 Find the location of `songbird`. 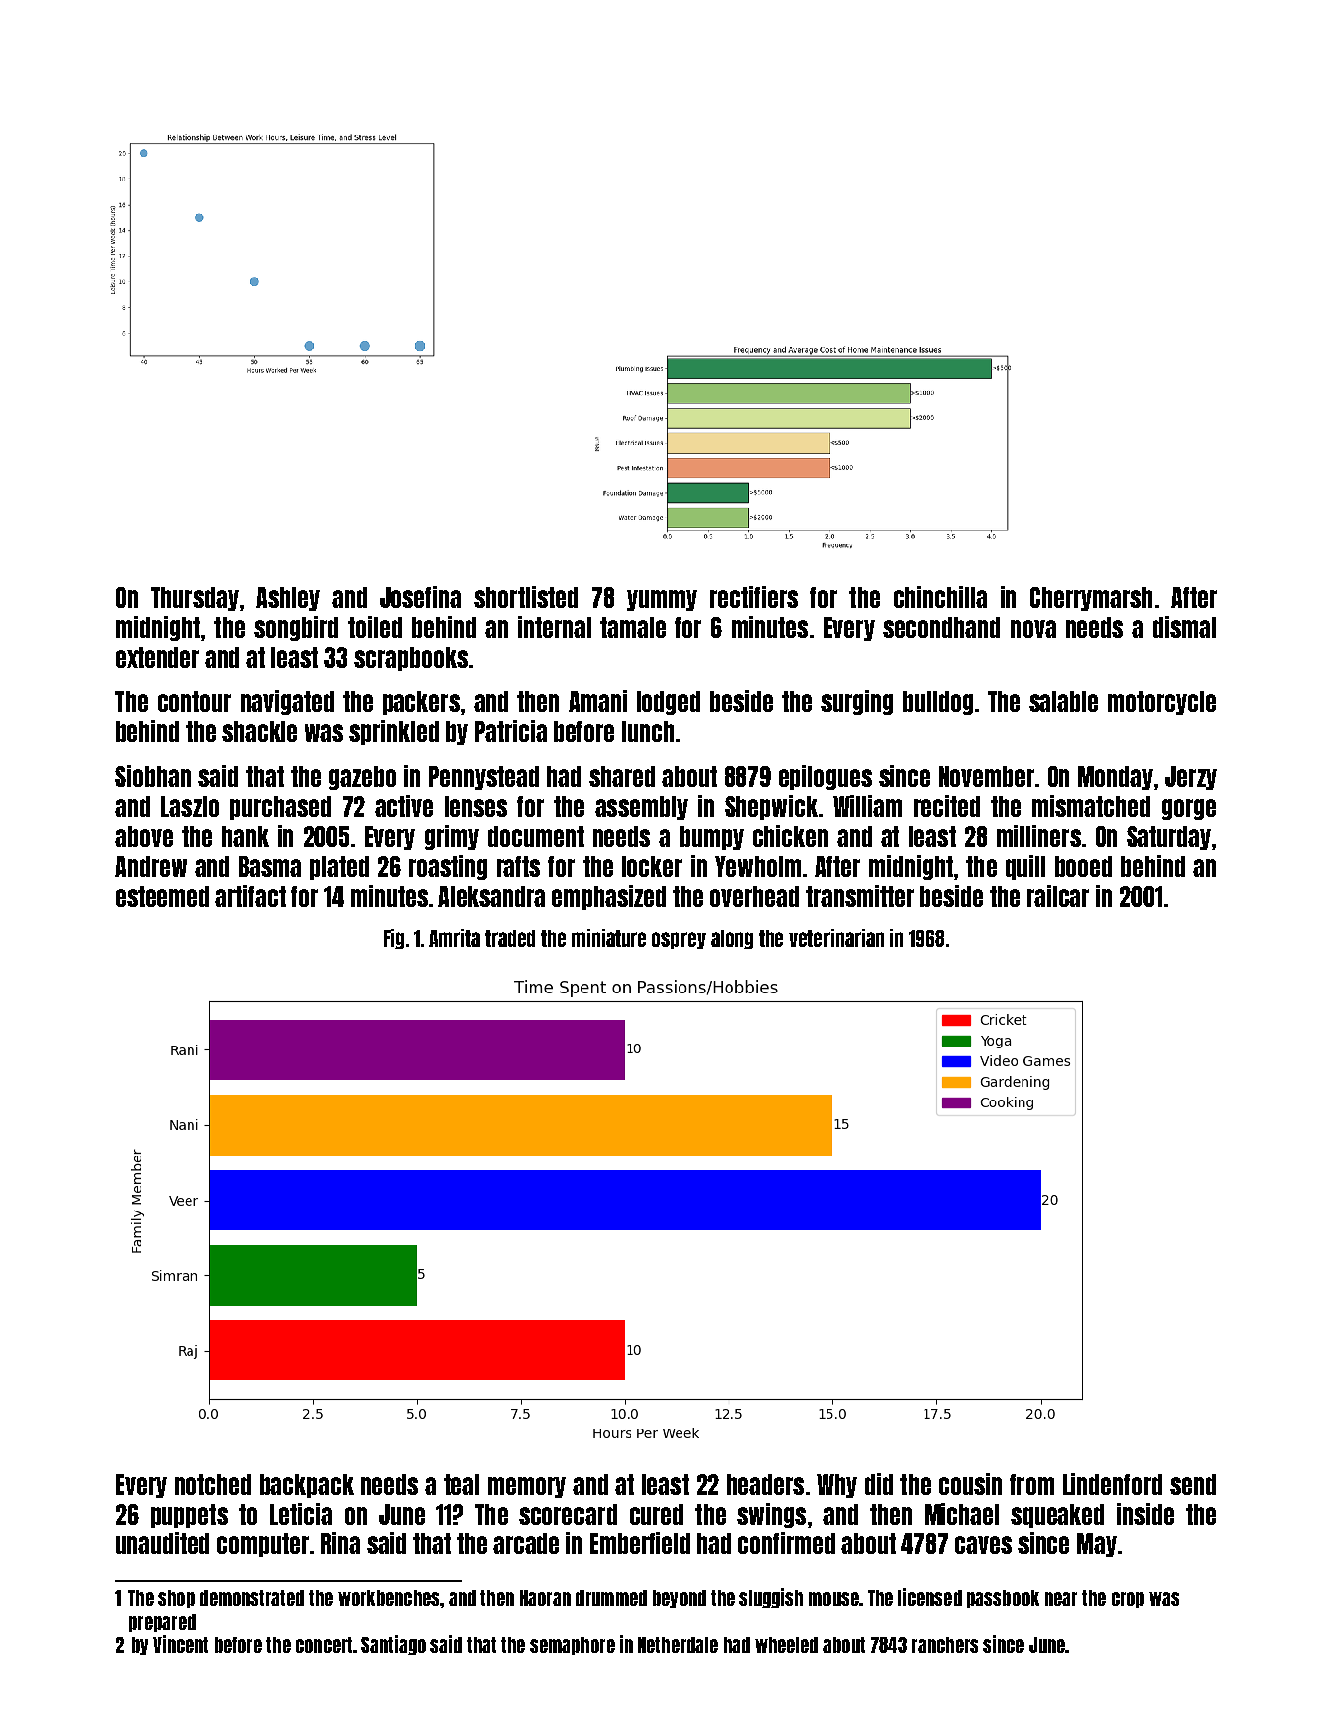

songbird is located at coordinates (296, 628).
